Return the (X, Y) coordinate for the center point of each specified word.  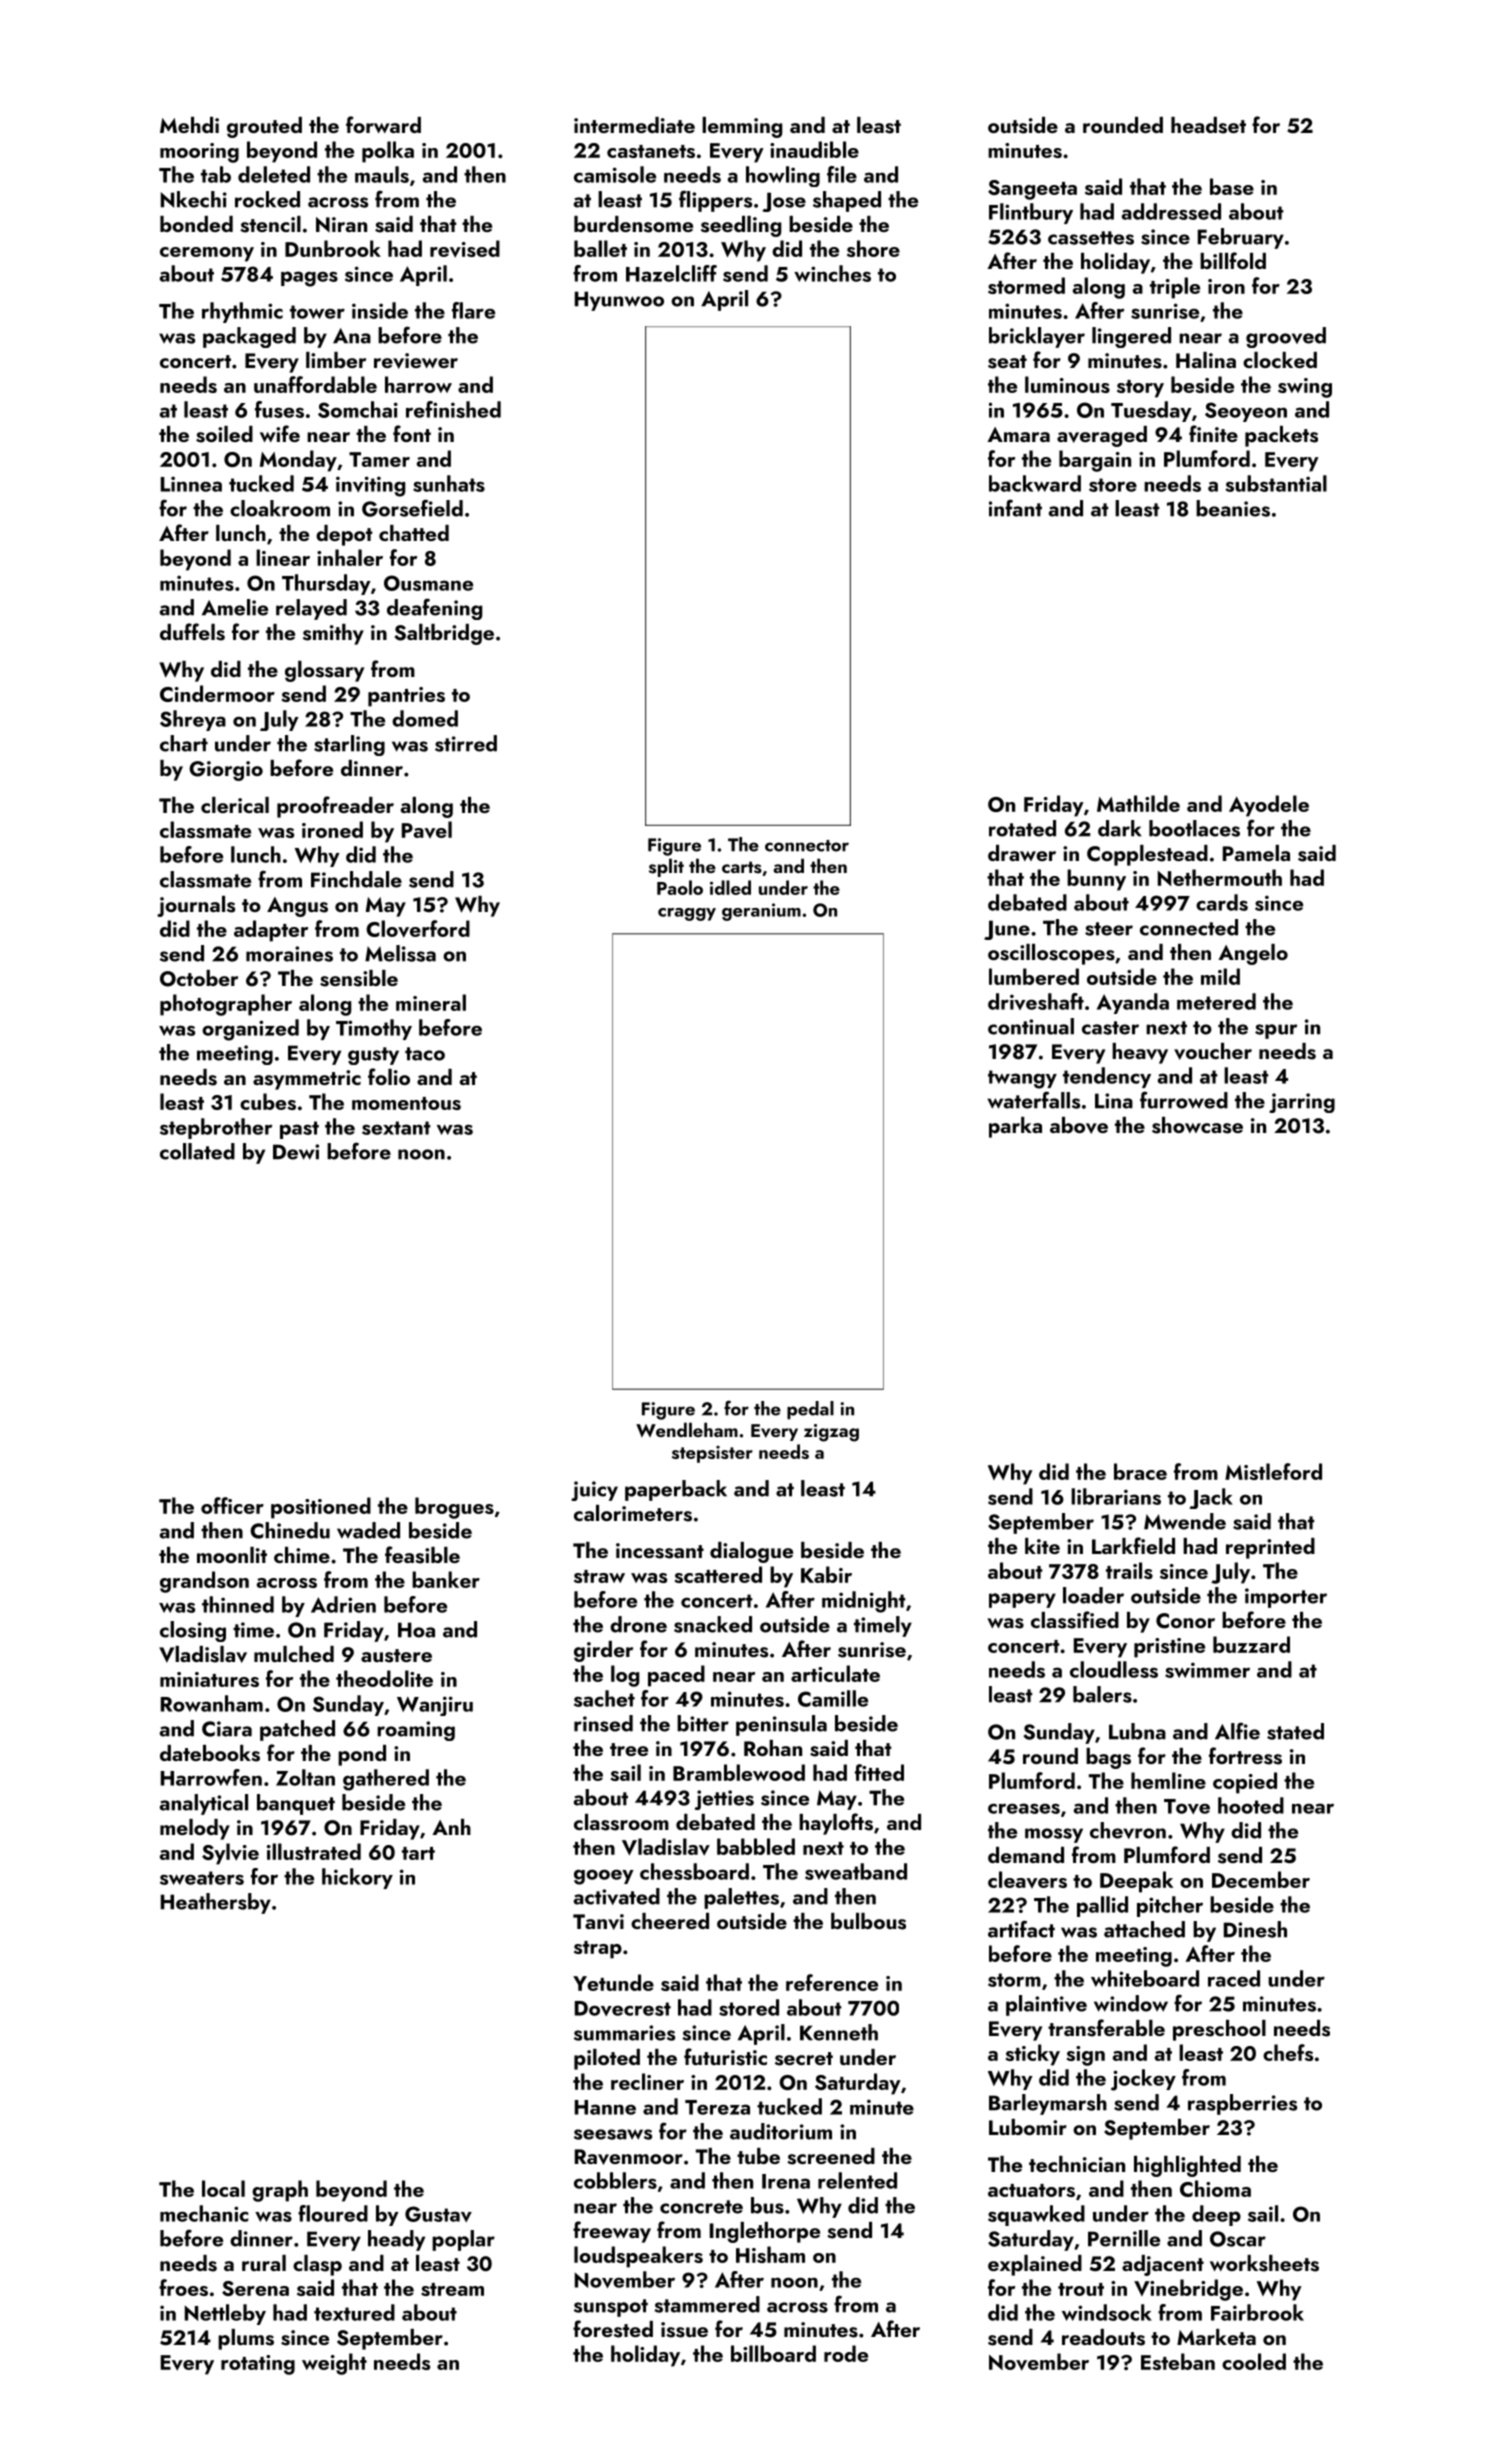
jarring (1302, 1103)
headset (1208, 125)
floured (333, 2213)
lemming (742, 127)
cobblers (615, 2180)
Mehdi (189, 125)
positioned (321, 1508)
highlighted (1187, 2166)
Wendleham (687, 1429)
